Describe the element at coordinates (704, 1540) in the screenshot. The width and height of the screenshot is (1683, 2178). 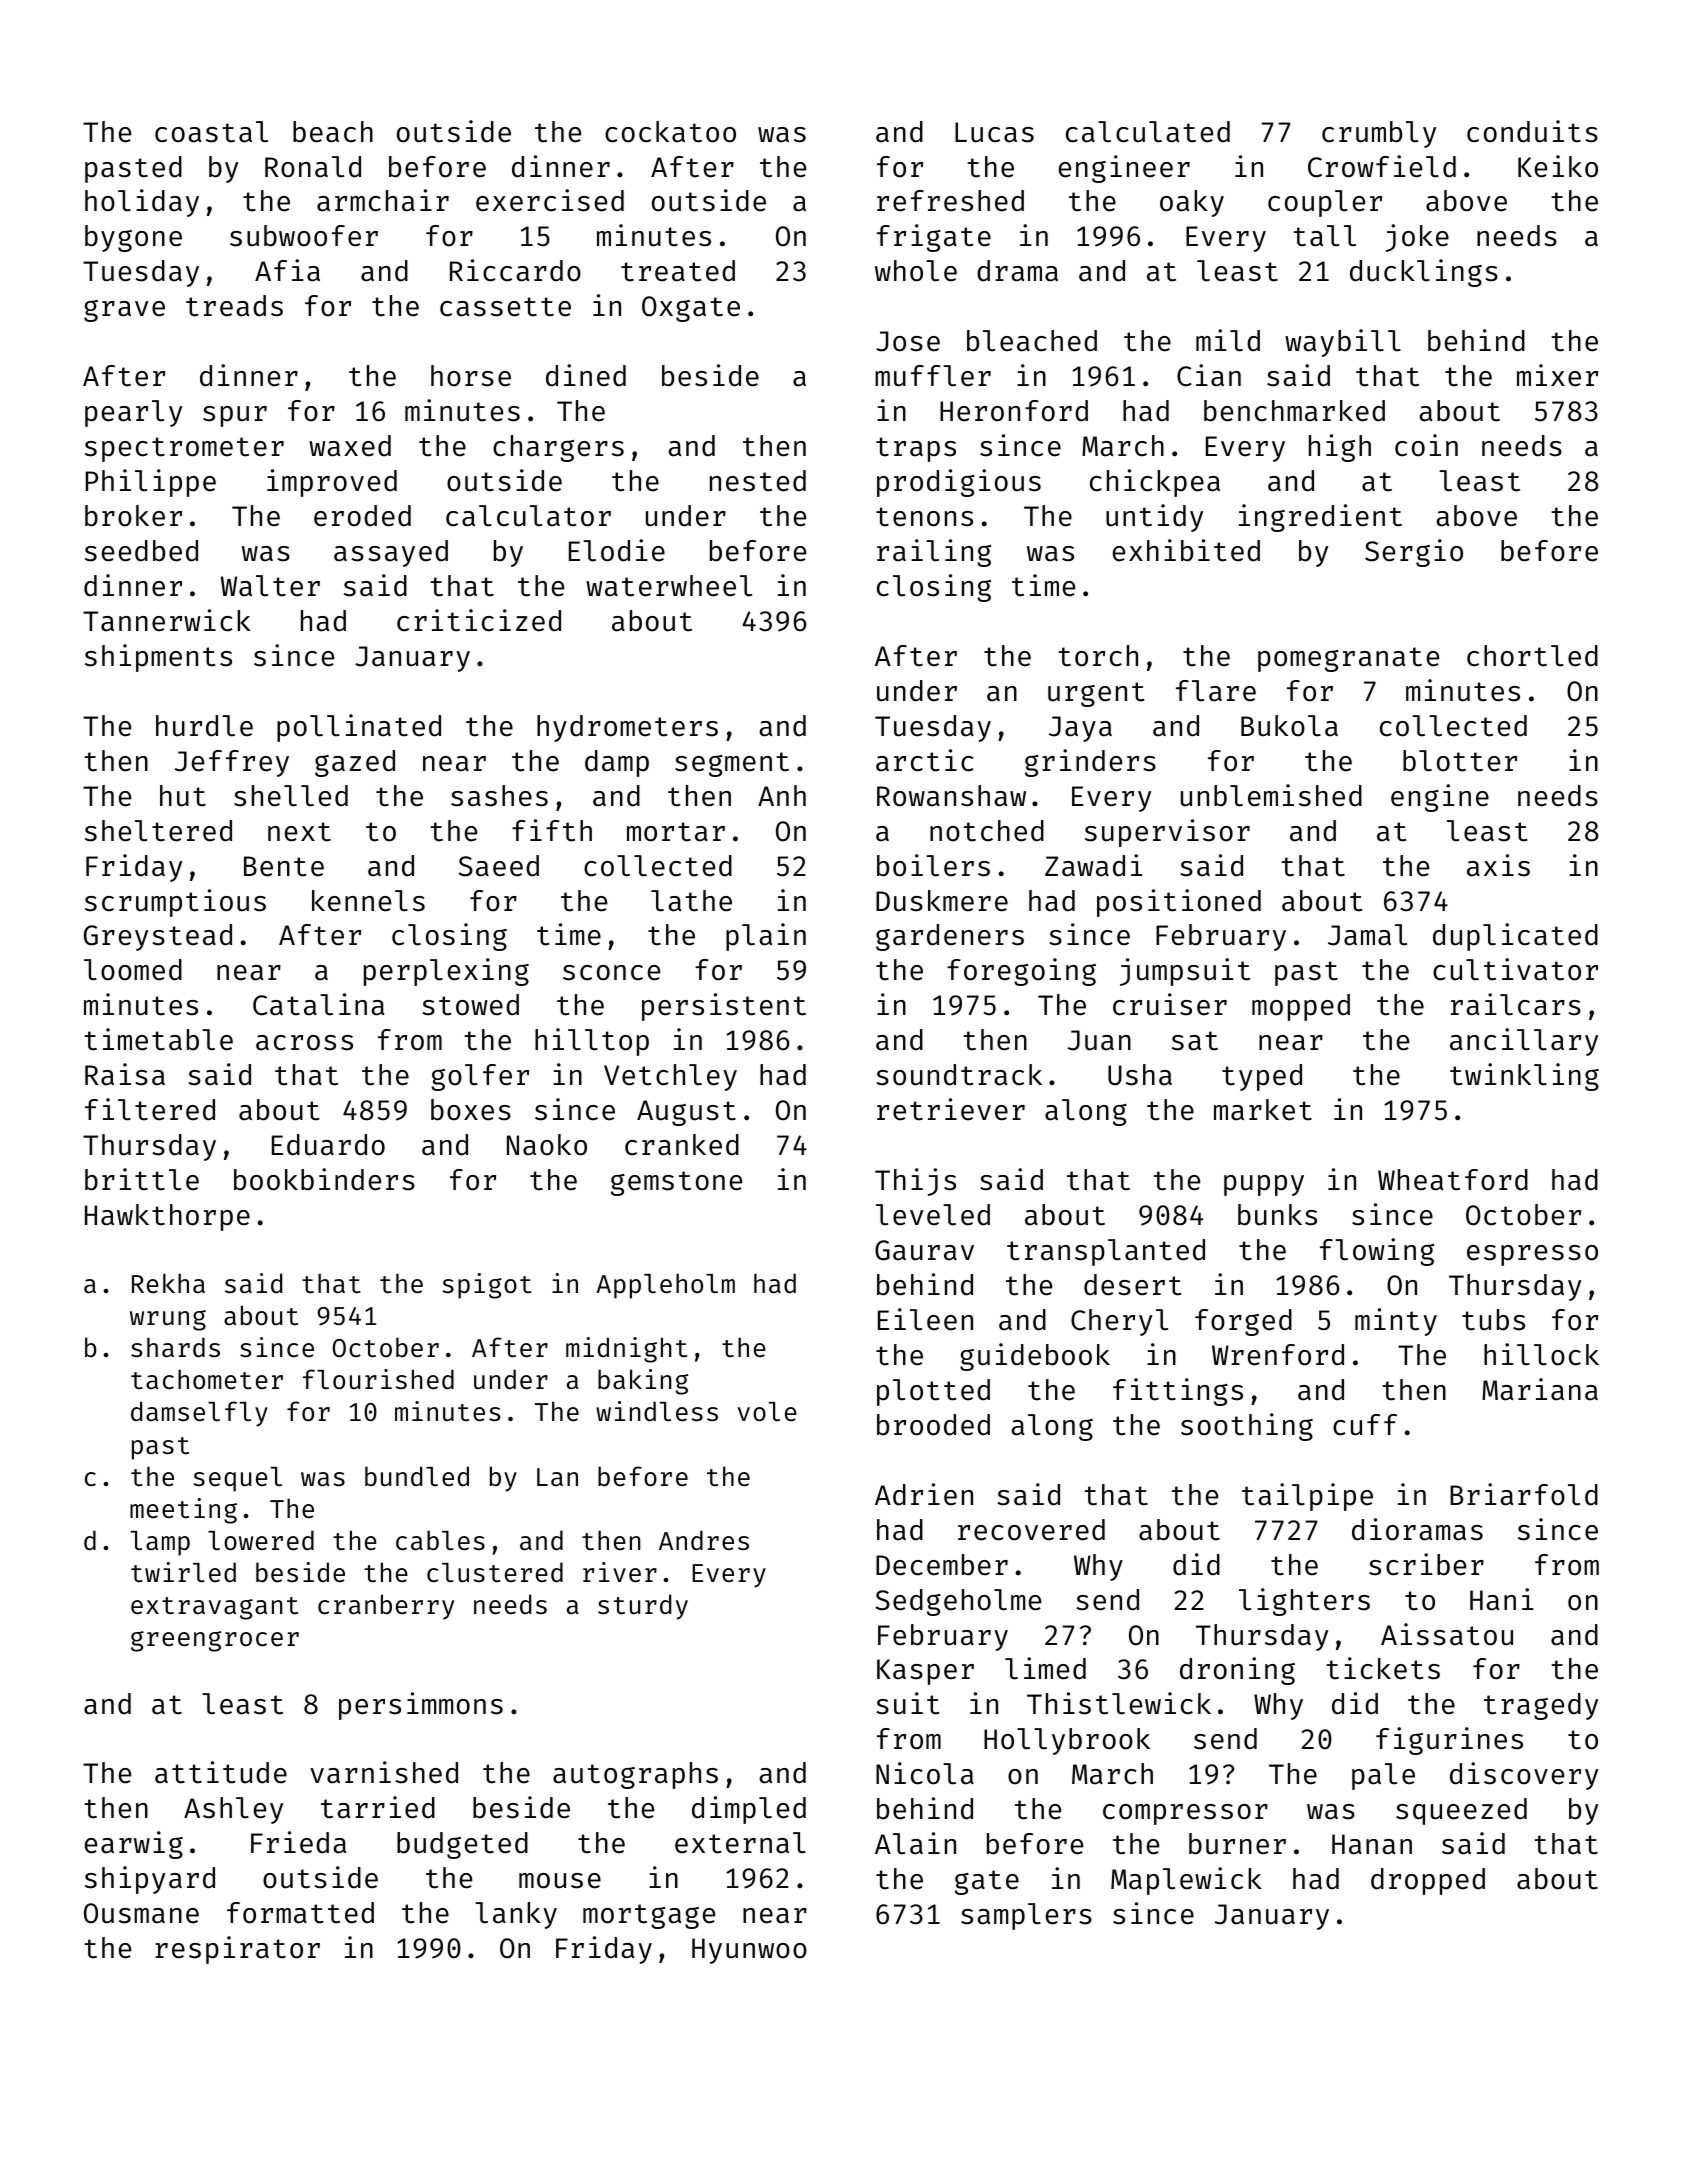
I see `Andres` at that location.
